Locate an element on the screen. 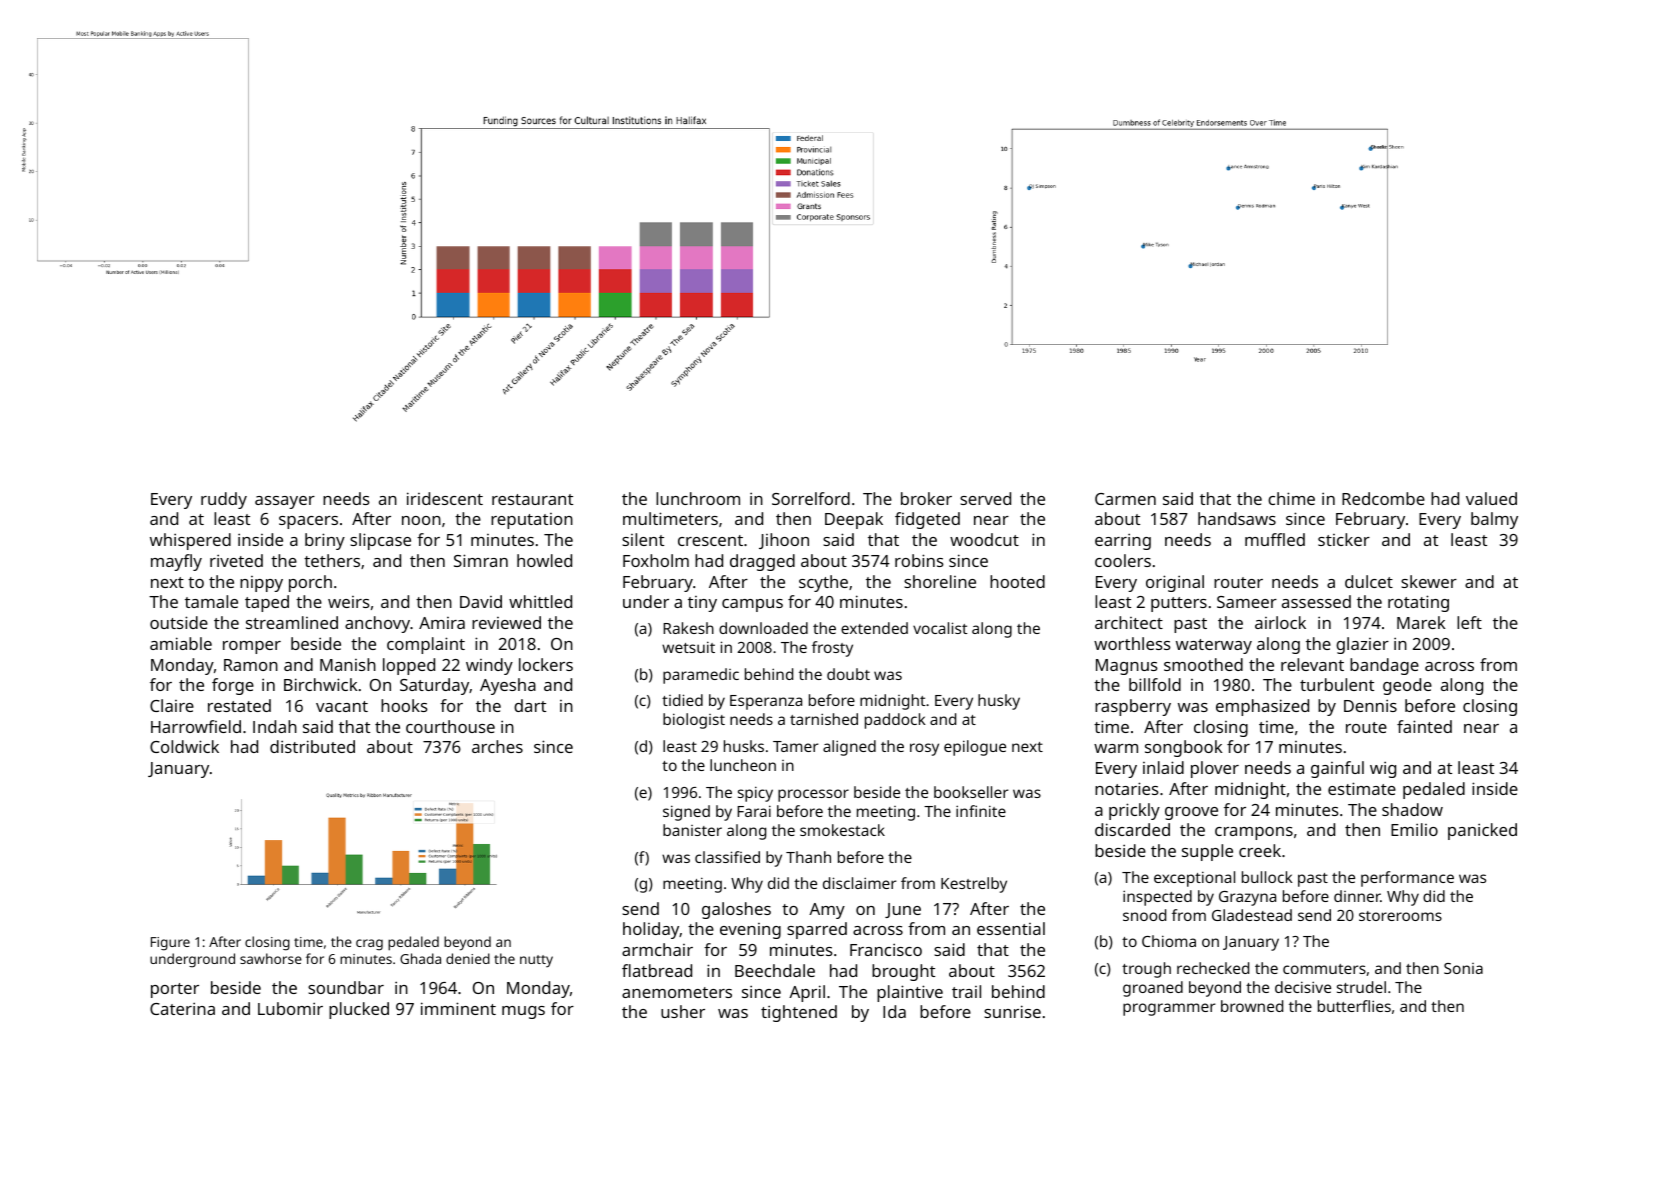 The image size is (1668, 1180). anchovy is located at coordinates (377, 624).
